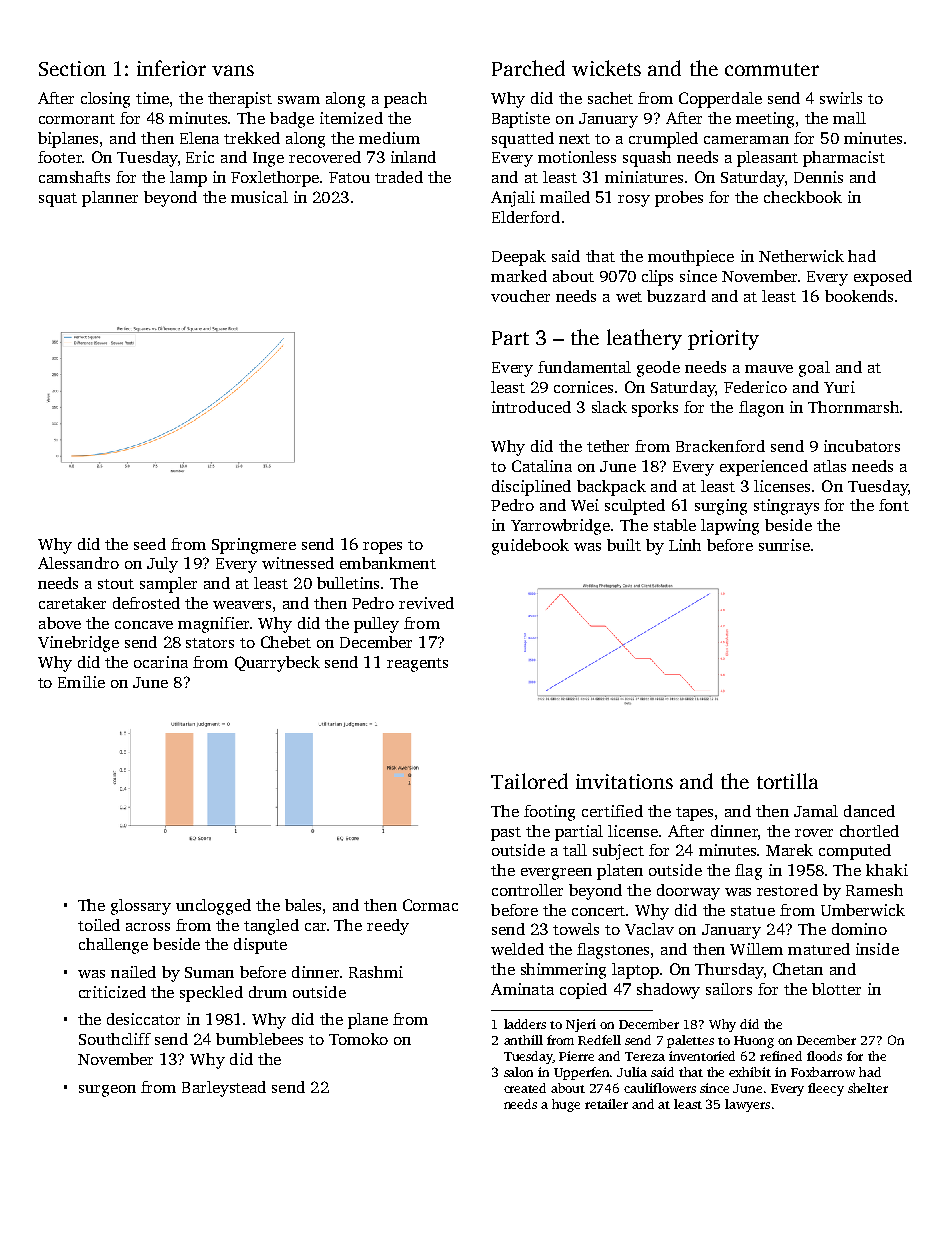  I want to click on ropes, so click(382, 548).
